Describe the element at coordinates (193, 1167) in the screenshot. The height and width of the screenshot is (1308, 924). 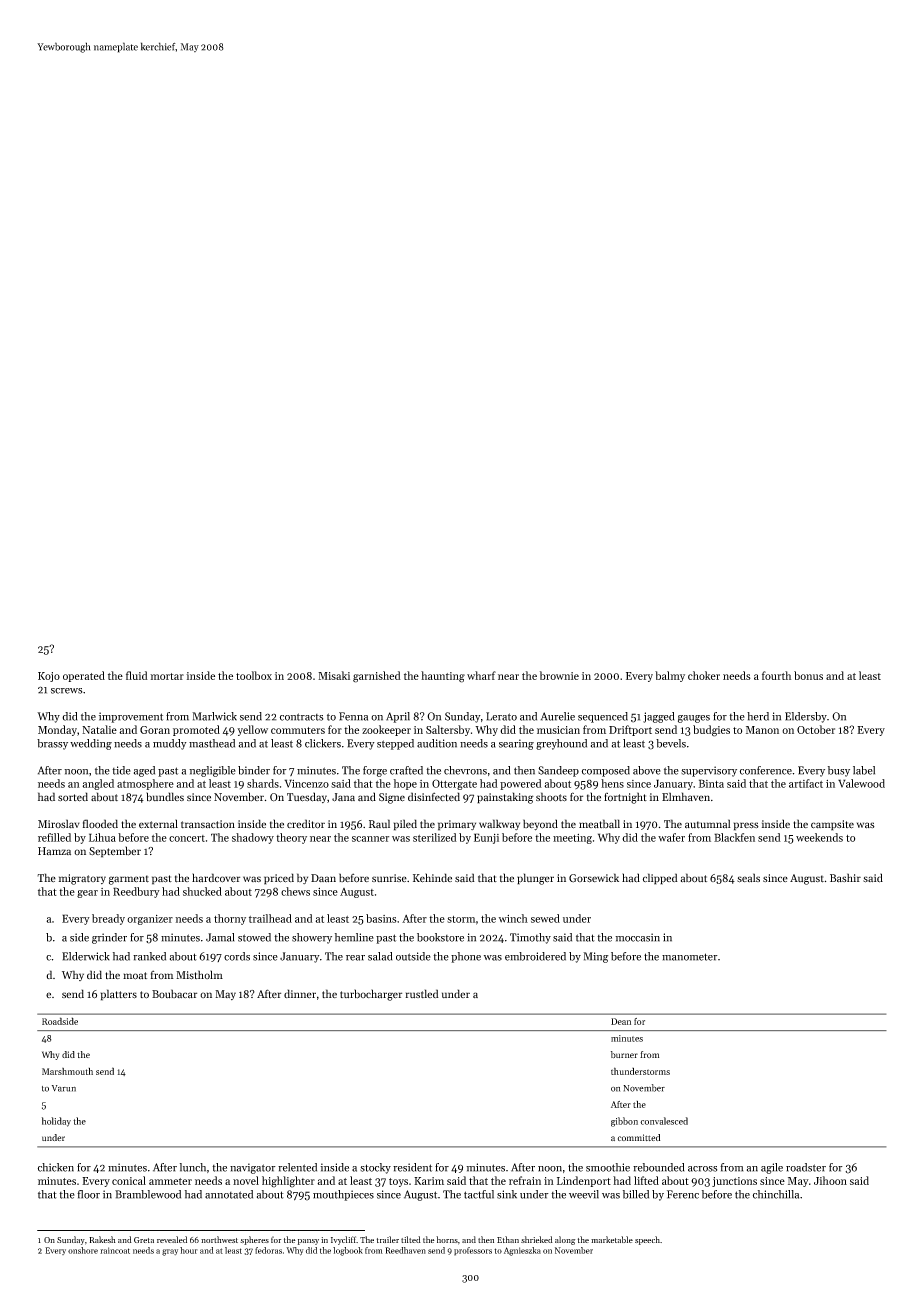
I see `lunch` at that location.
